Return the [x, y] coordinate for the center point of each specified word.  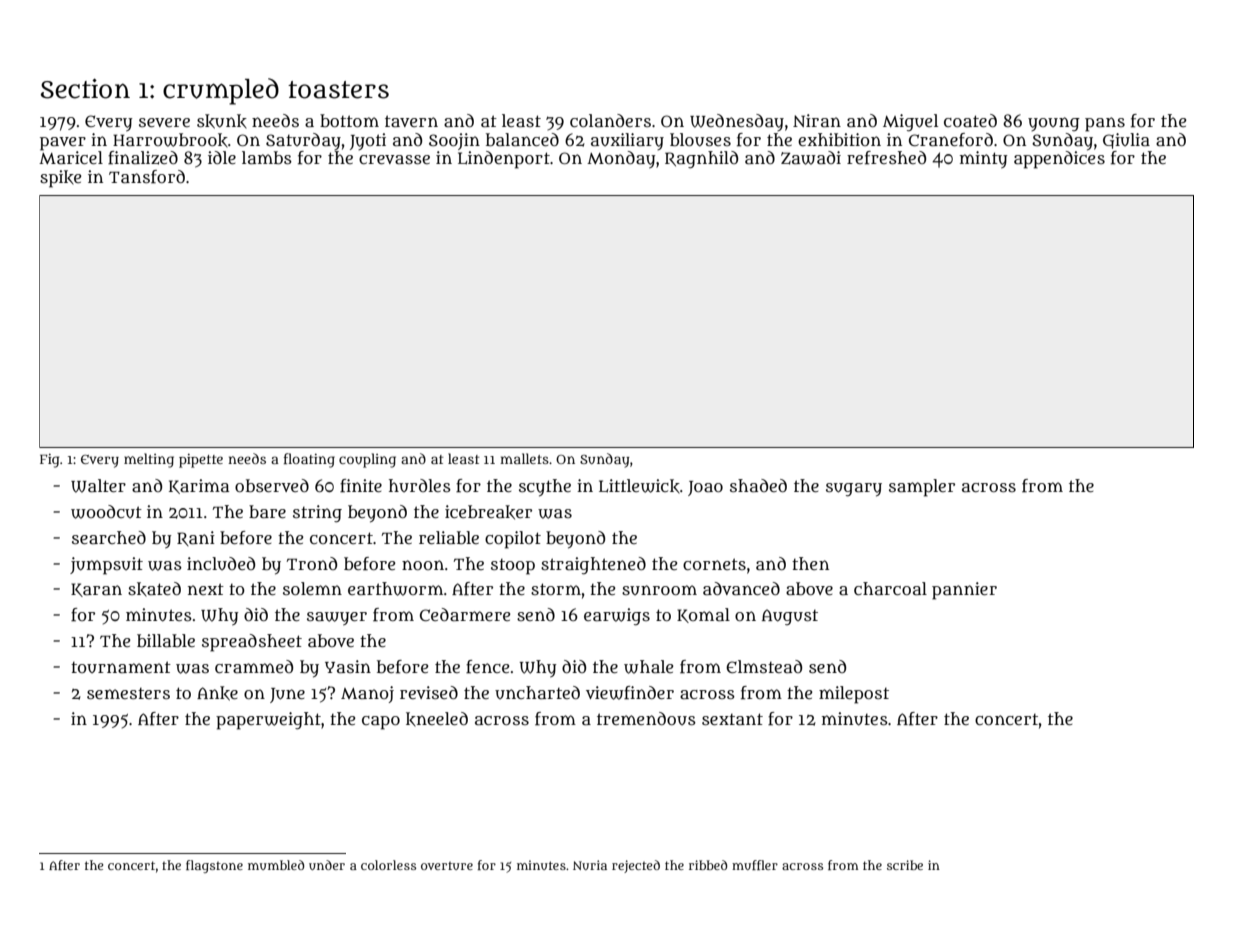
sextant [732, 719]
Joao [705, 488]
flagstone [214, 866]
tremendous [646, 718]
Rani [196, 538]
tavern [411, 121]
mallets [524, 458]
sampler [922, 488]
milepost [854, 695]
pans [1105, 124]
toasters [338, 90]
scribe [905, 865]
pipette [201, 461]
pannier [964, 591]
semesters [128, 693]
